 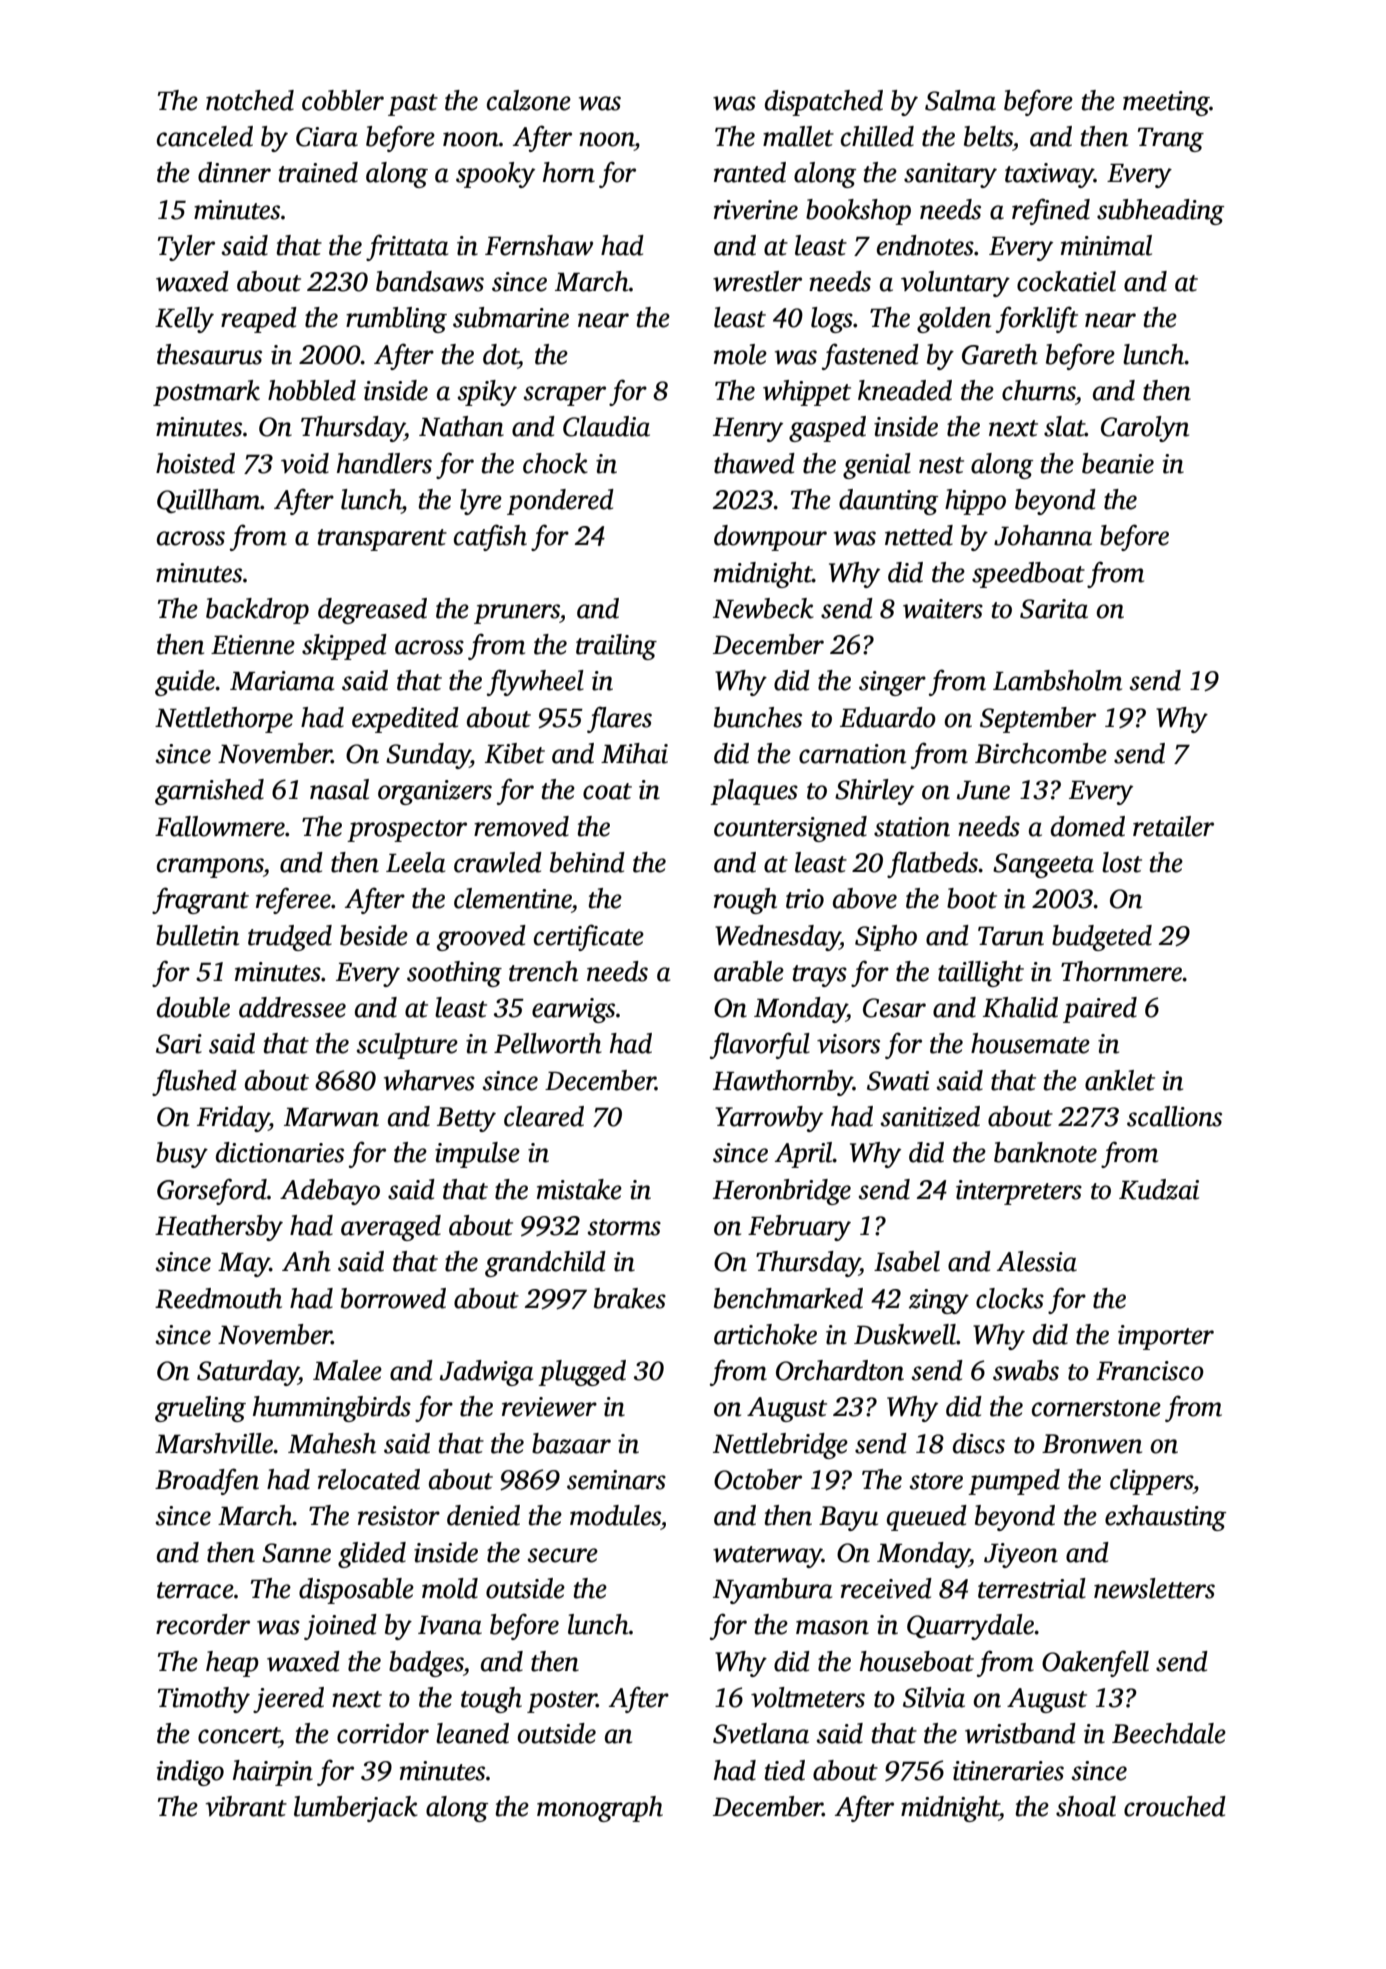 What do you see at coordinates (356, 1809) in the screenshot?
I see `lumberjack` at bounding box center [356, 1809].
